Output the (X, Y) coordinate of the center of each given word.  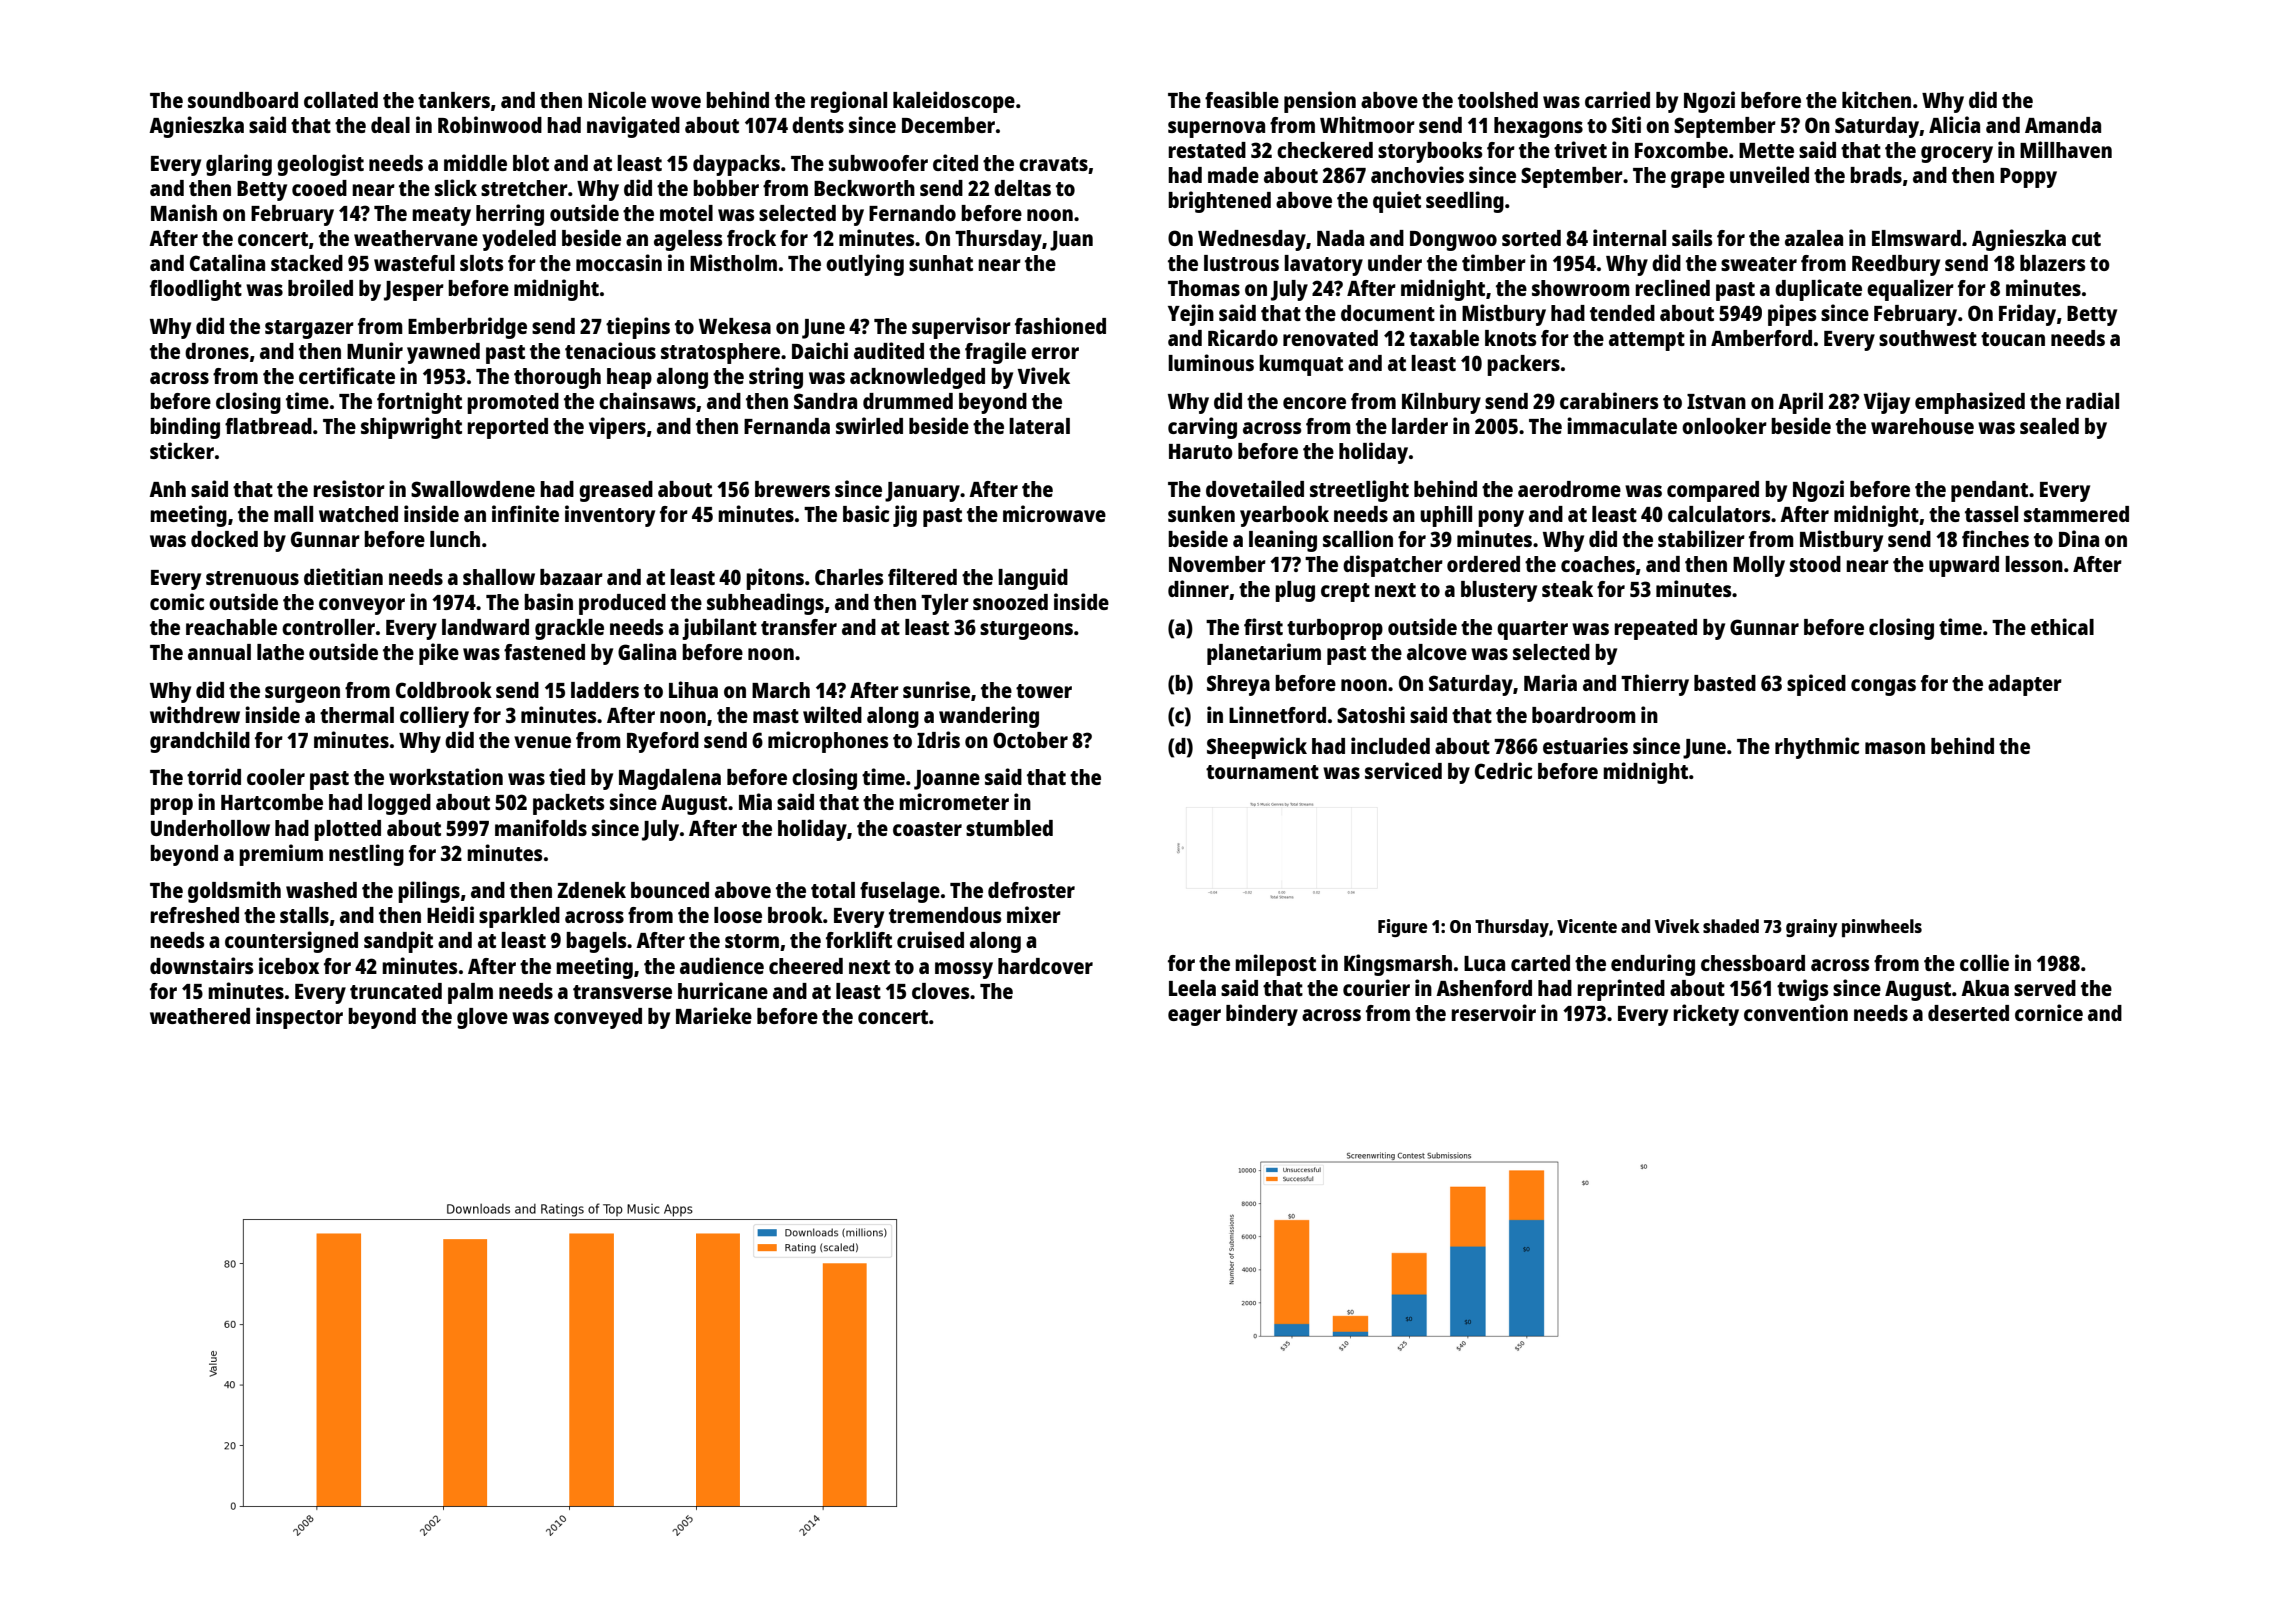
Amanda (2063, 125)
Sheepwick (1257, 748)
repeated (1655, 629)
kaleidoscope (954, 102)
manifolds (541, 827)
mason (1895, 748)
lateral (1039, 426)
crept (1345, 592)
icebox (289, 965)
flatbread (268, 426)
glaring (239, 165)
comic (177, 601)
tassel (1991, 514)
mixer (1034, 914)
